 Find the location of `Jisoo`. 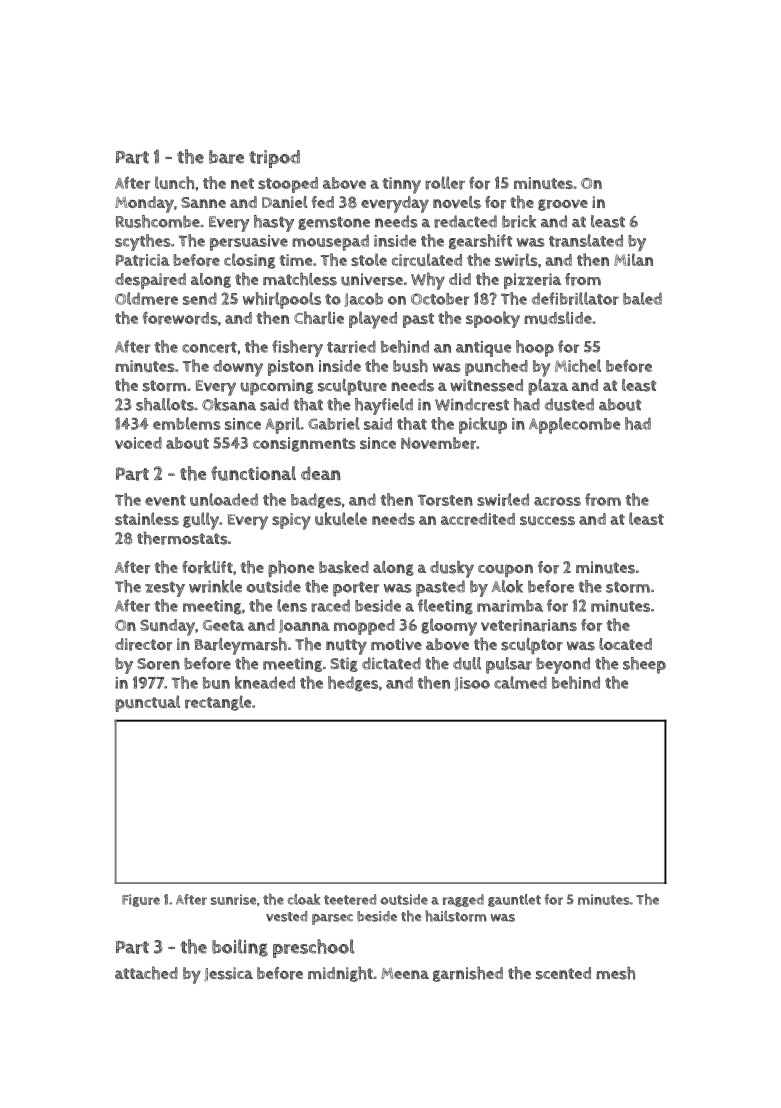

Jisoo is located at coordinates (472, 684).
